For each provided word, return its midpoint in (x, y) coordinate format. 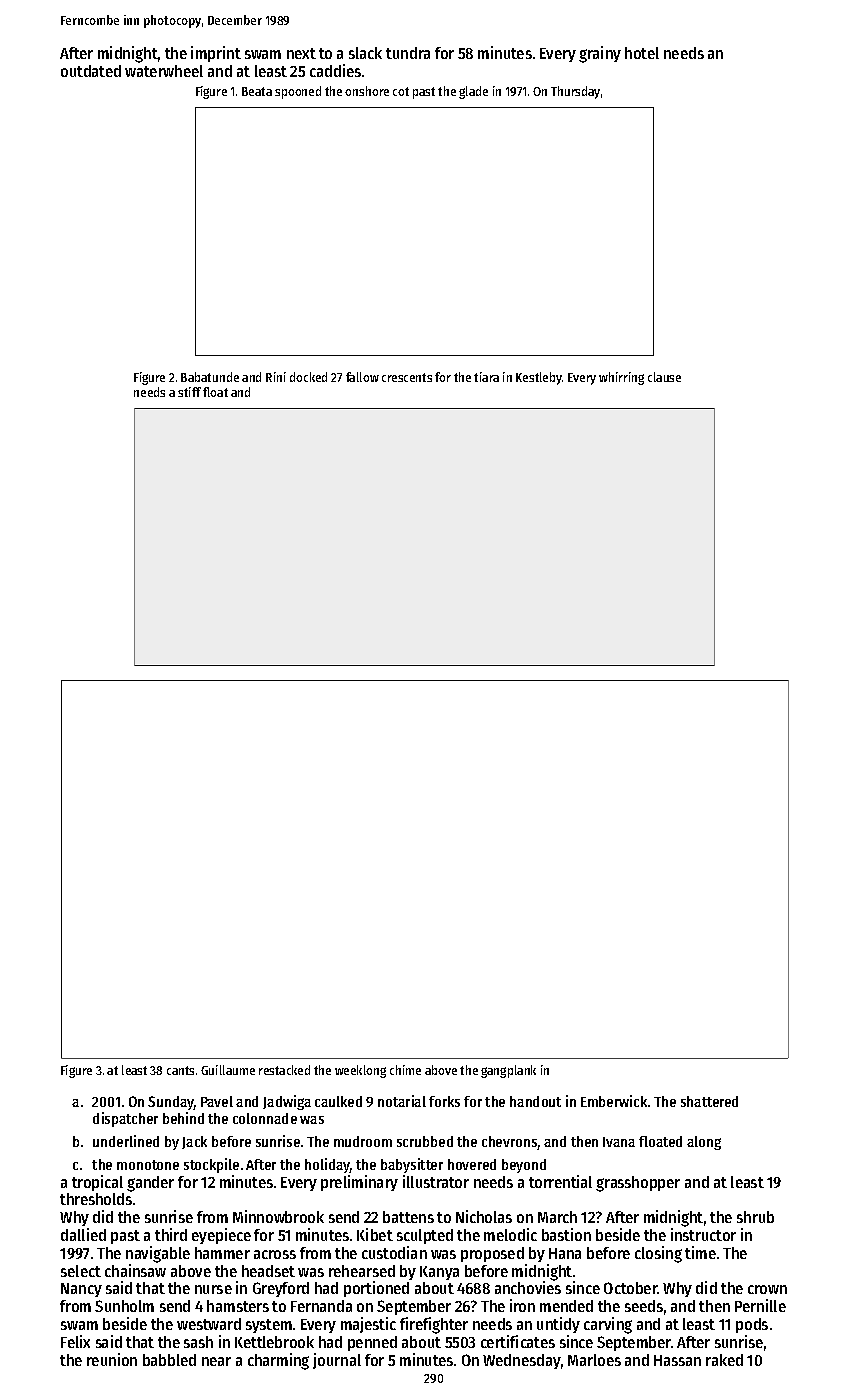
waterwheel (164, 71)
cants (180, 1070)
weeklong (360, 1071)
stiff (189, 392)
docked (308, 377)
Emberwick (614, 1101)
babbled (169, 1360)
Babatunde (210, 377)
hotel (642, 53)
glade (473, 92)
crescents (407, 377)
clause (664, 377)
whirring (621, 378)
